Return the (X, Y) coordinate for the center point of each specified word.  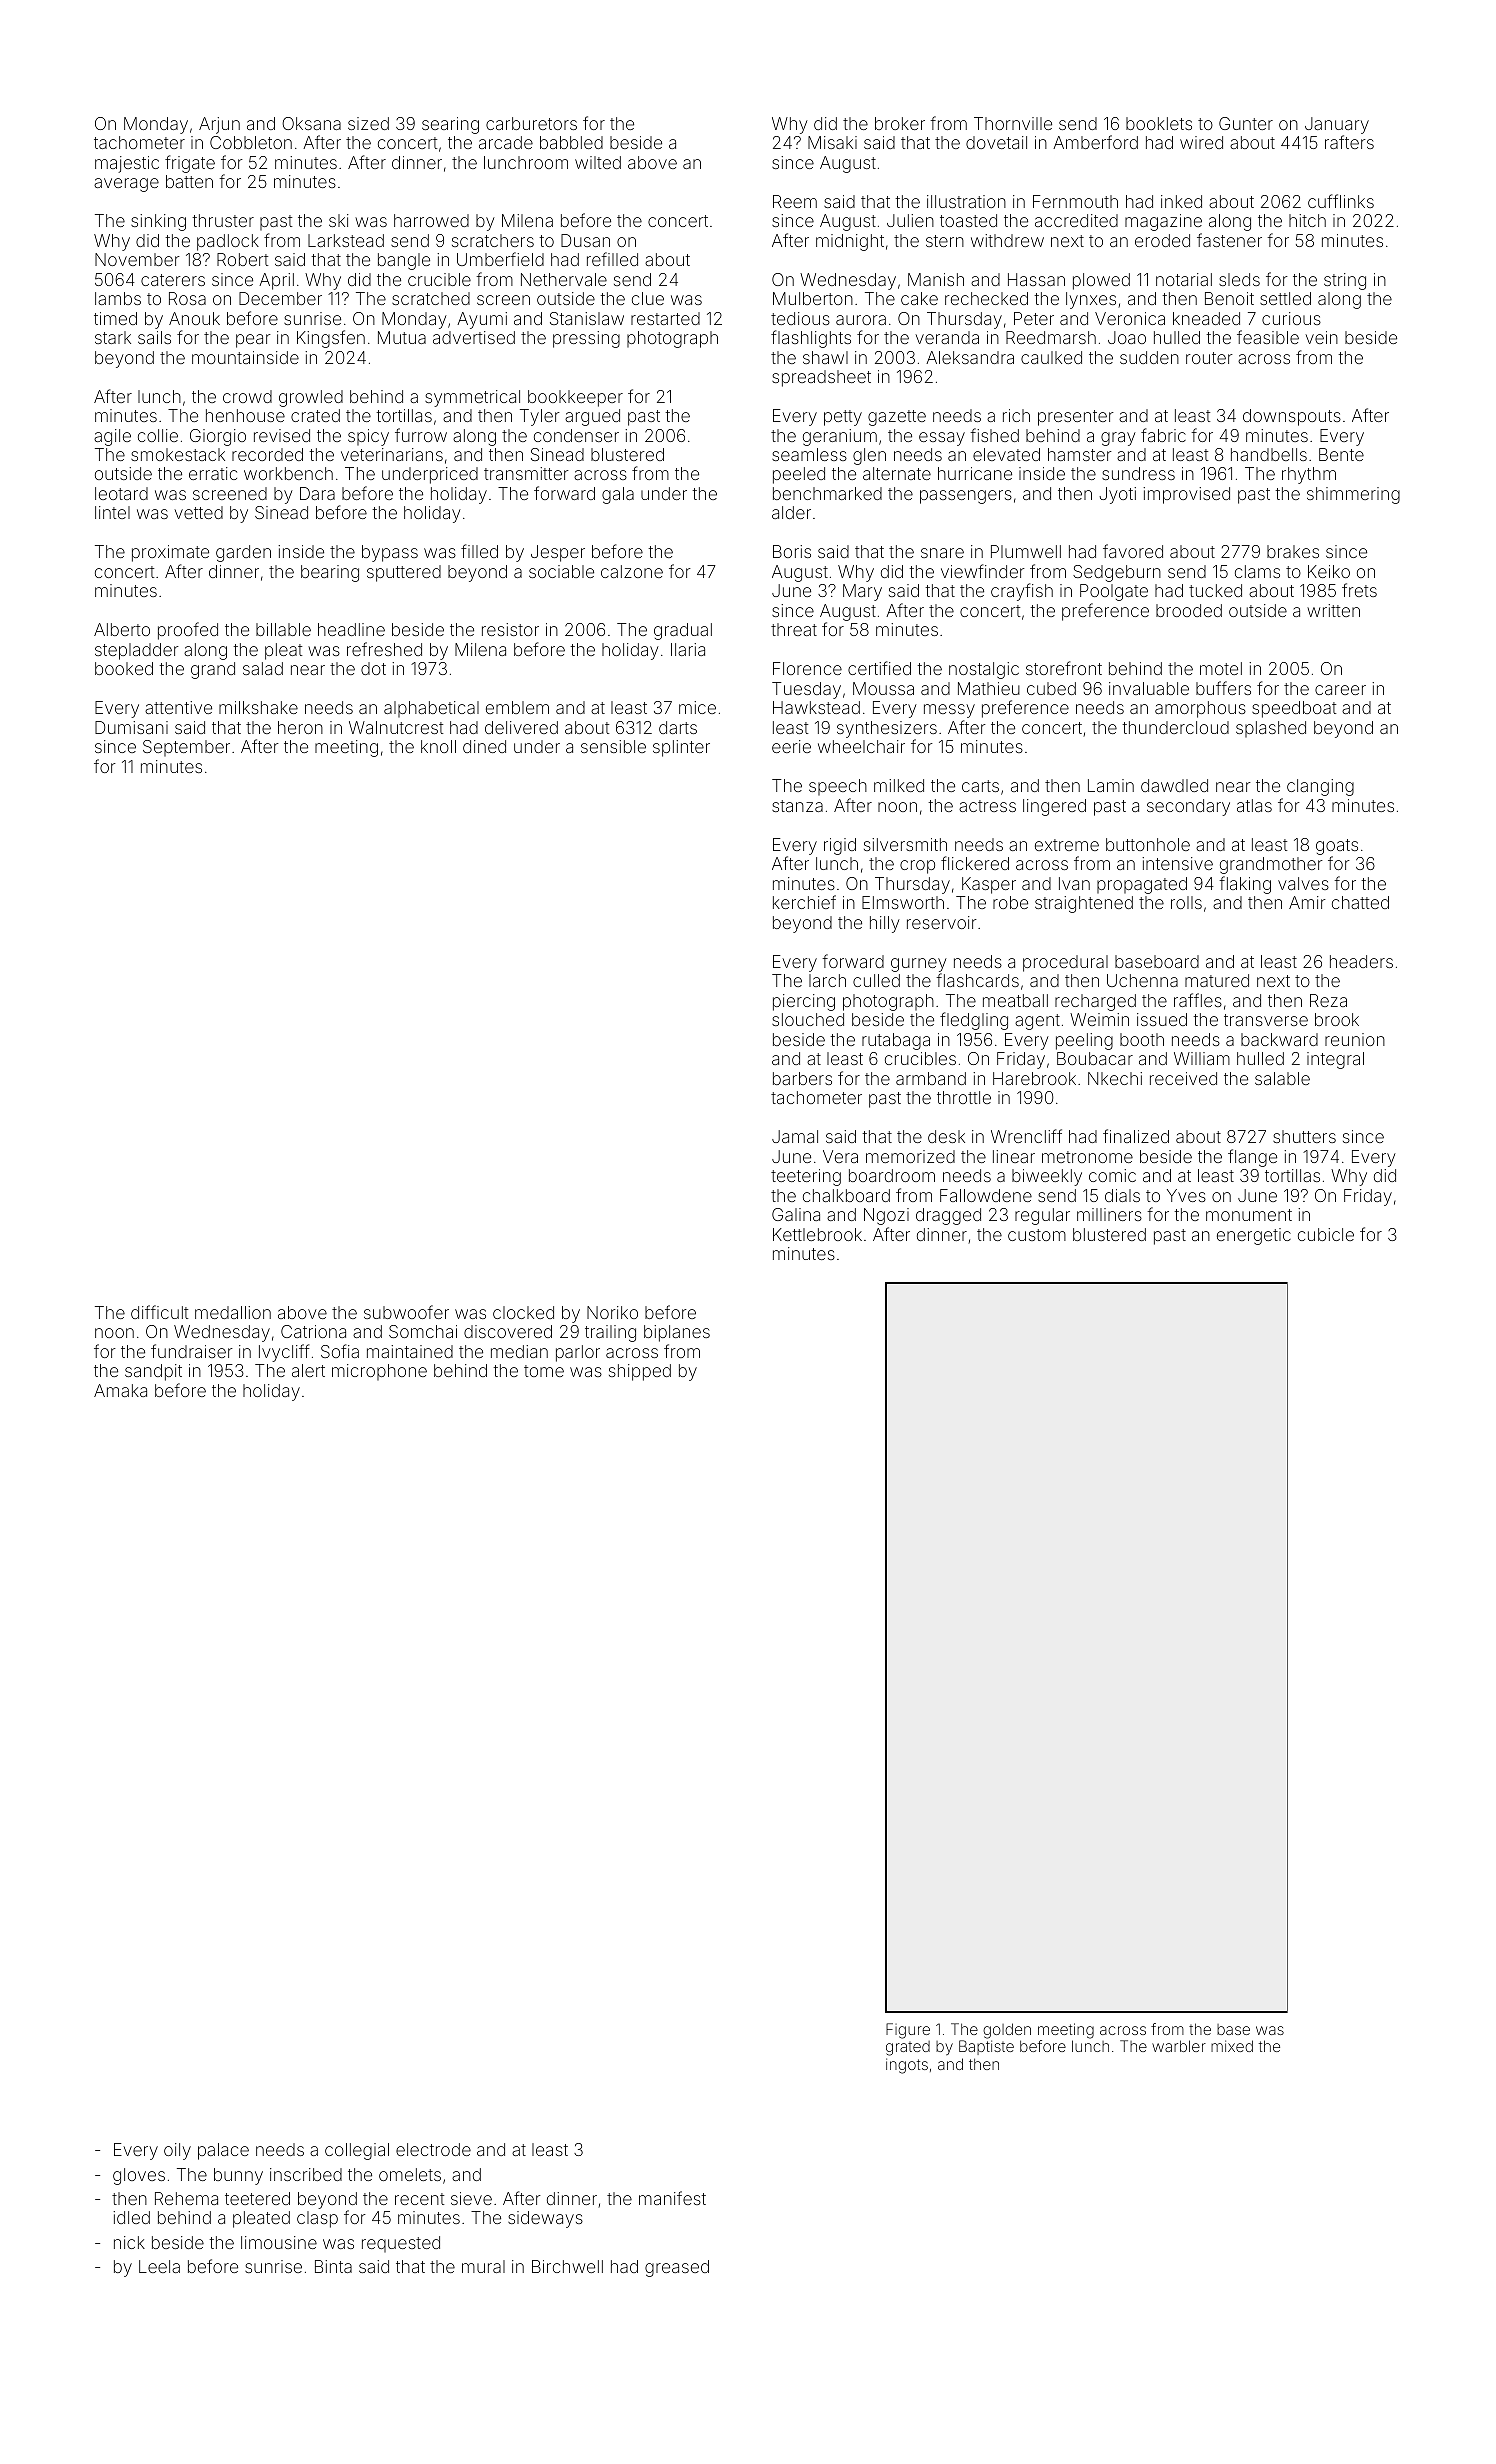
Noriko (612, 1312)
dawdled (1174, 785)
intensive (1177, 863)
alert (308, 1370)
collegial (357, 2151)
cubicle (1326, 1234)
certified (879, 668)
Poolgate (1114, 592)
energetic (1254, 1236)
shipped (640, 1372)
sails (154, 337)
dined (484, 746)
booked (124, 668)
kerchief (804, 902)
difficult (159, 1312)
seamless (809, 454)
